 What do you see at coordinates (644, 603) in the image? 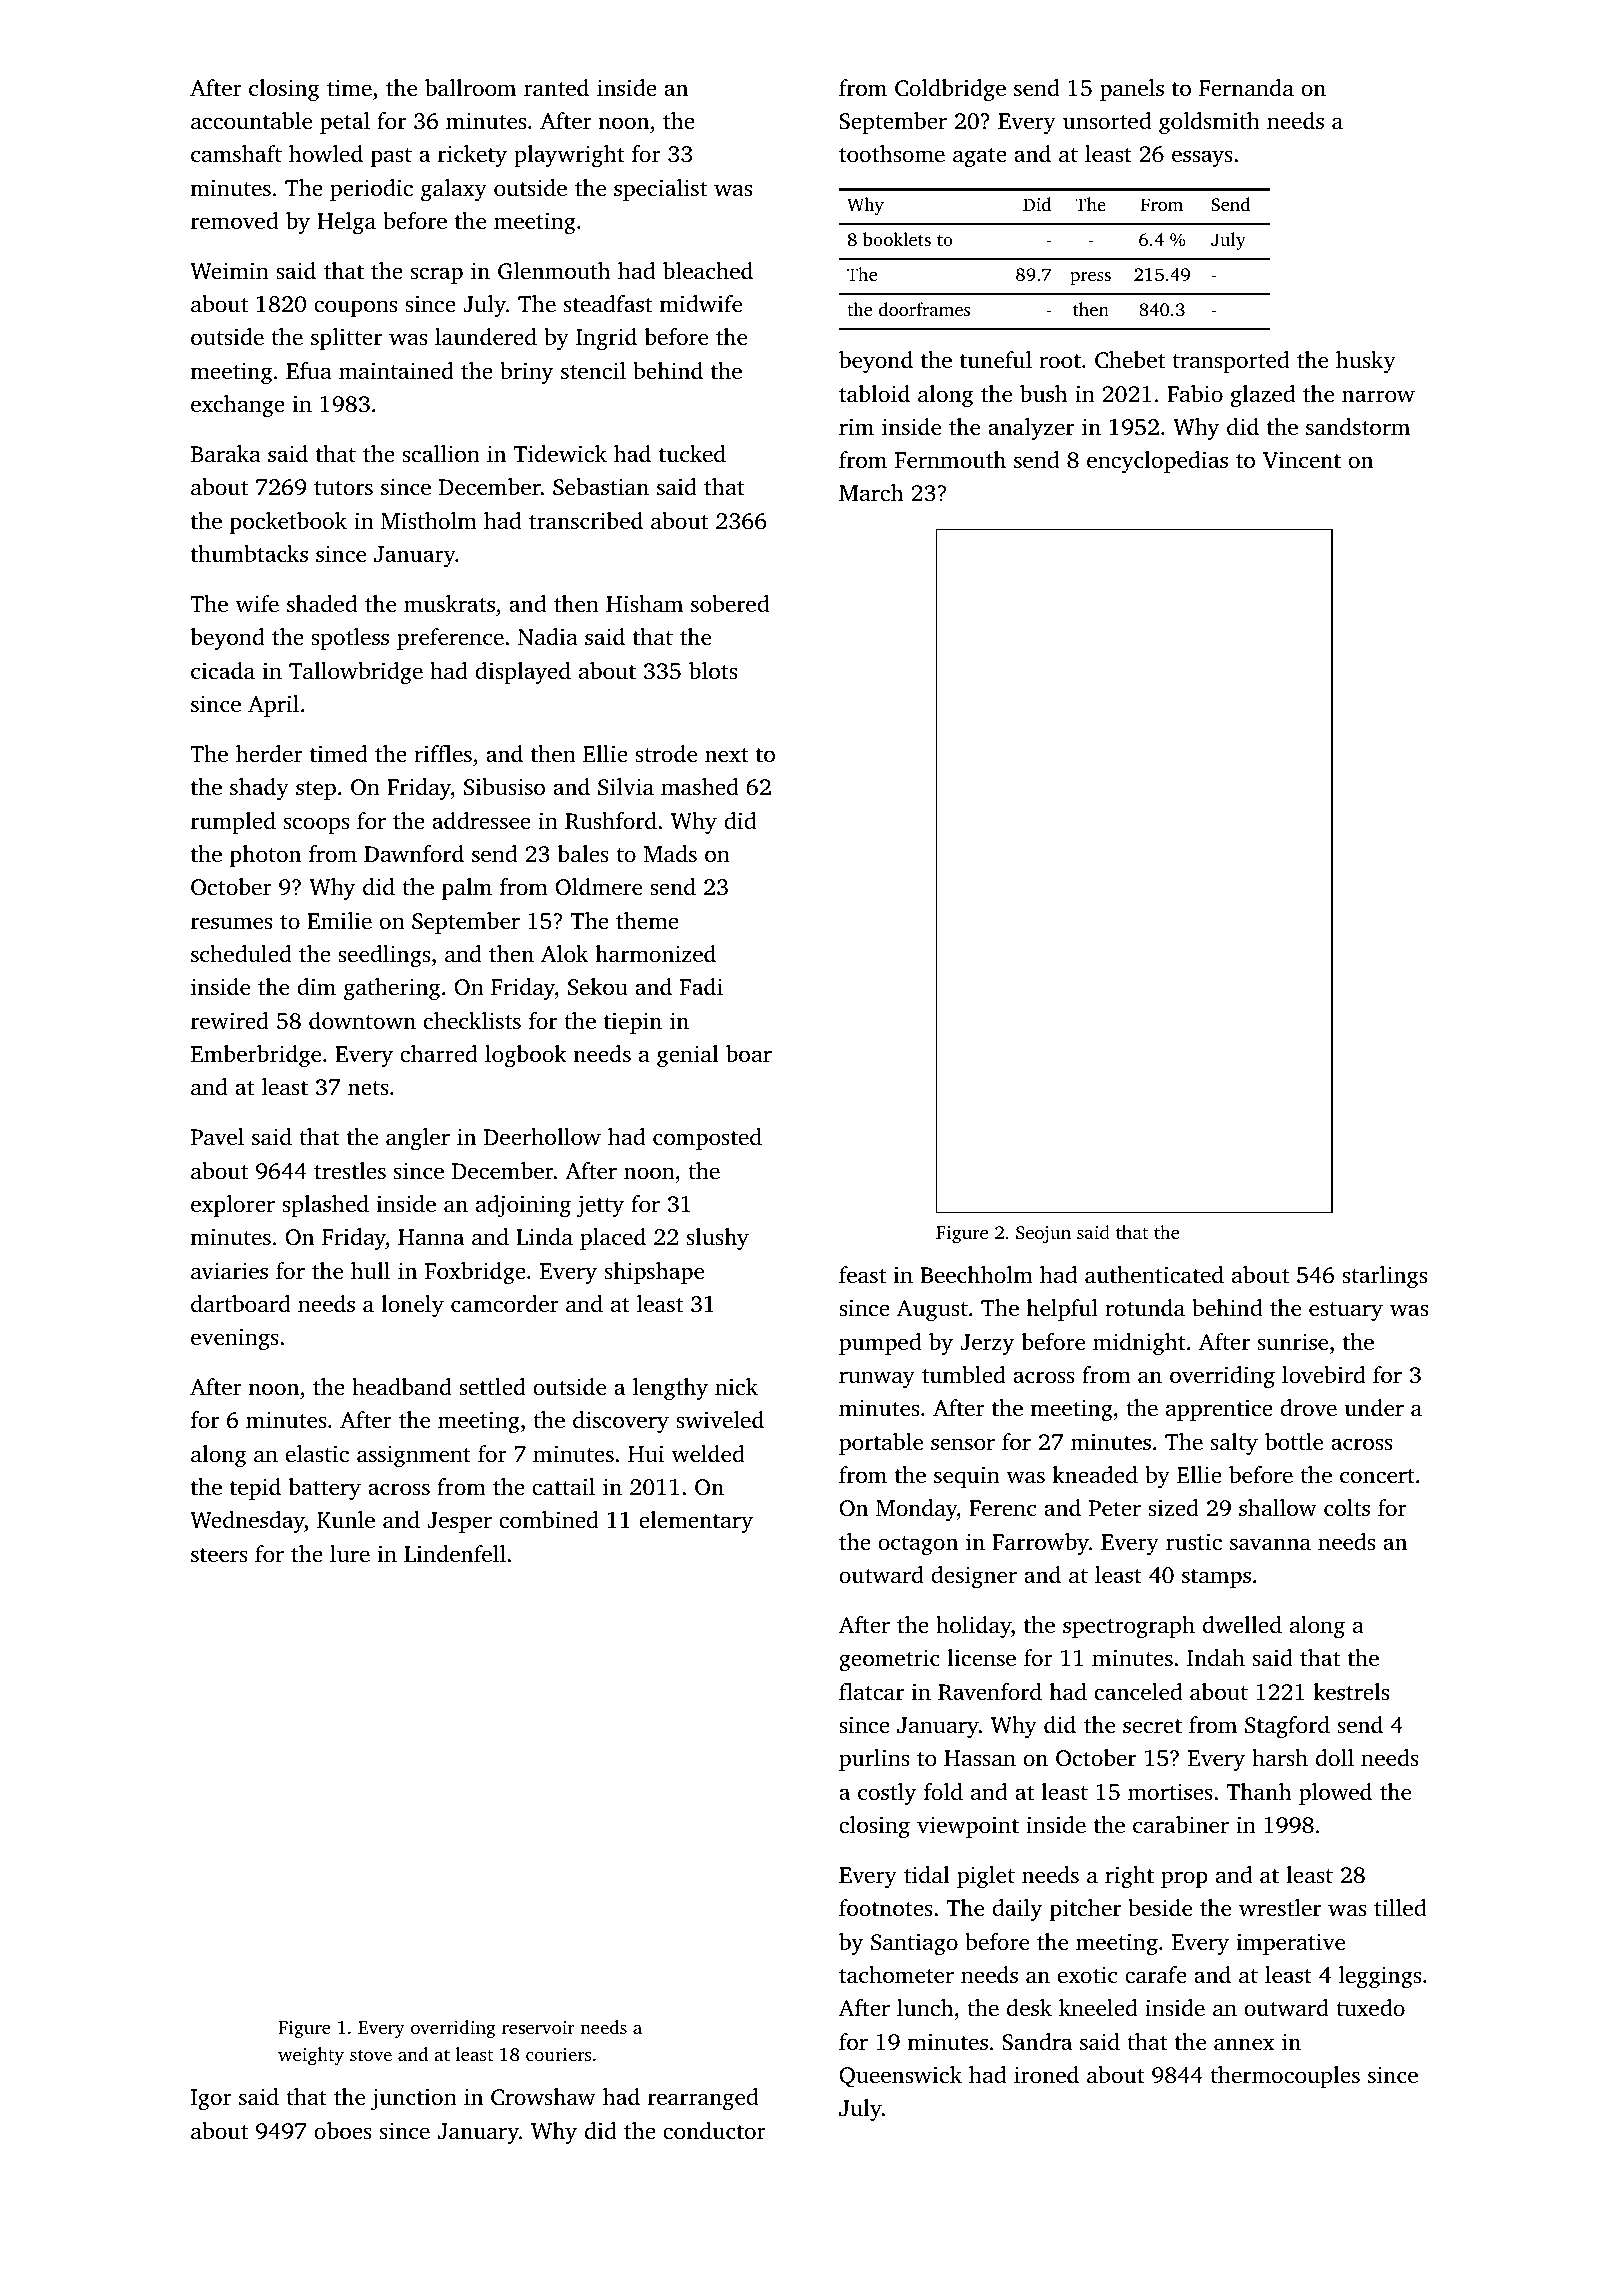
I see `Hisham` at bounding box center [644, 603].
